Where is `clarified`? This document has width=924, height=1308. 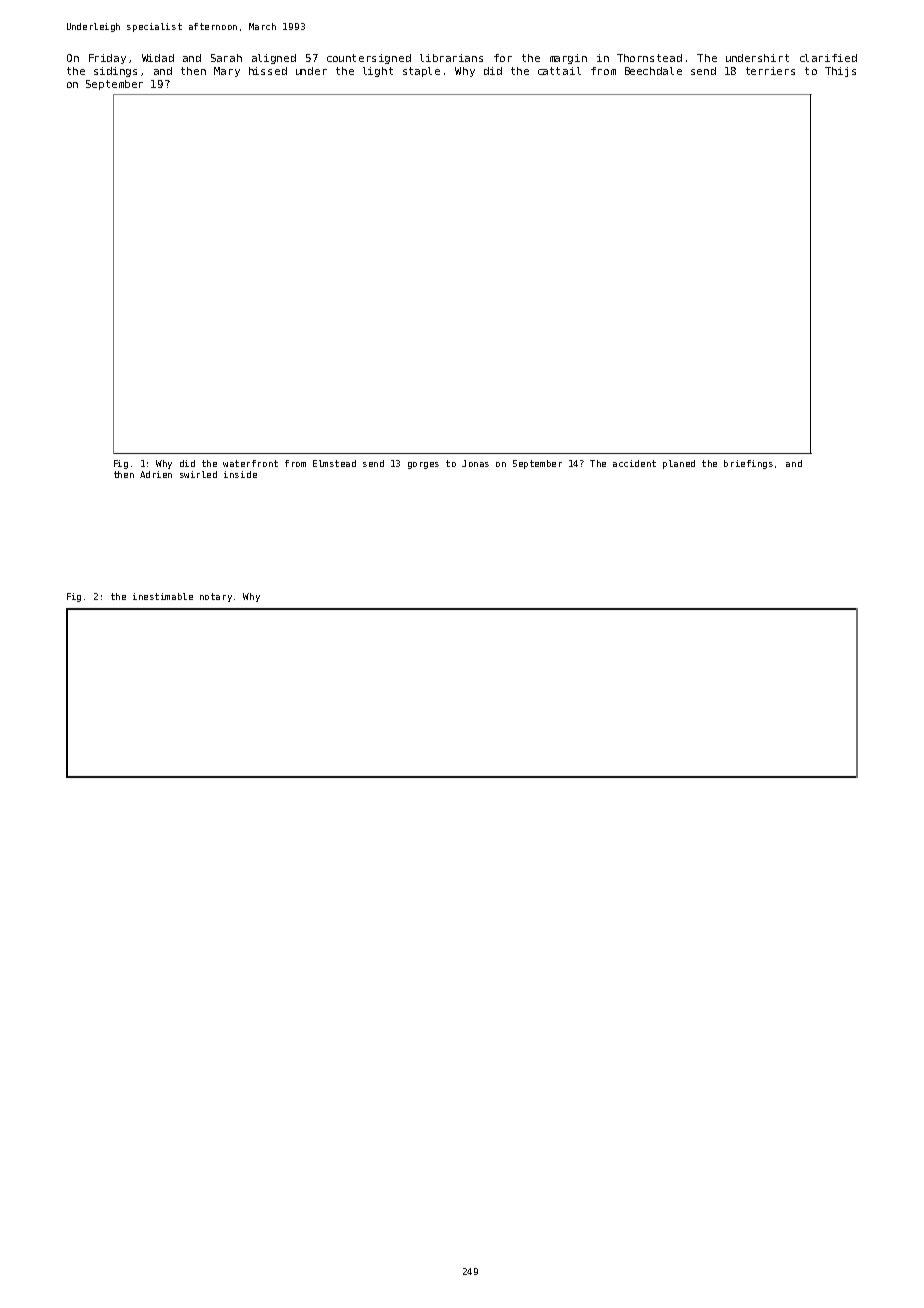
clarified is located at coordinates (828, 58).
